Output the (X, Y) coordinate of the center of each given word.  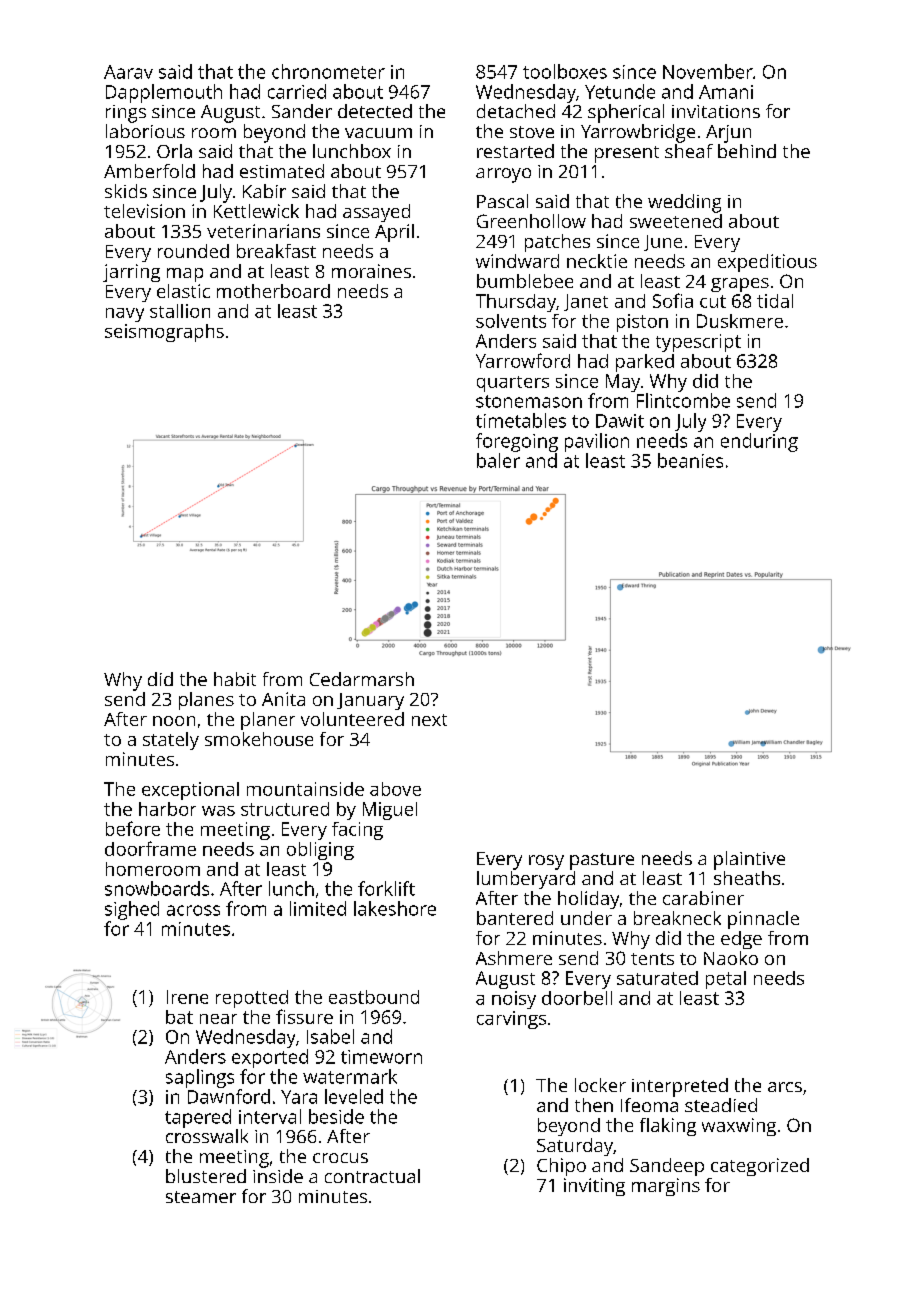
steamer (201, 1197)
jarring (131, 273)
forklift (386, 888)
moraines (371, 271)
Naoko (731, 958)
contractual (372, 1176)
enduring (759, 442)
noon (174, 721)
